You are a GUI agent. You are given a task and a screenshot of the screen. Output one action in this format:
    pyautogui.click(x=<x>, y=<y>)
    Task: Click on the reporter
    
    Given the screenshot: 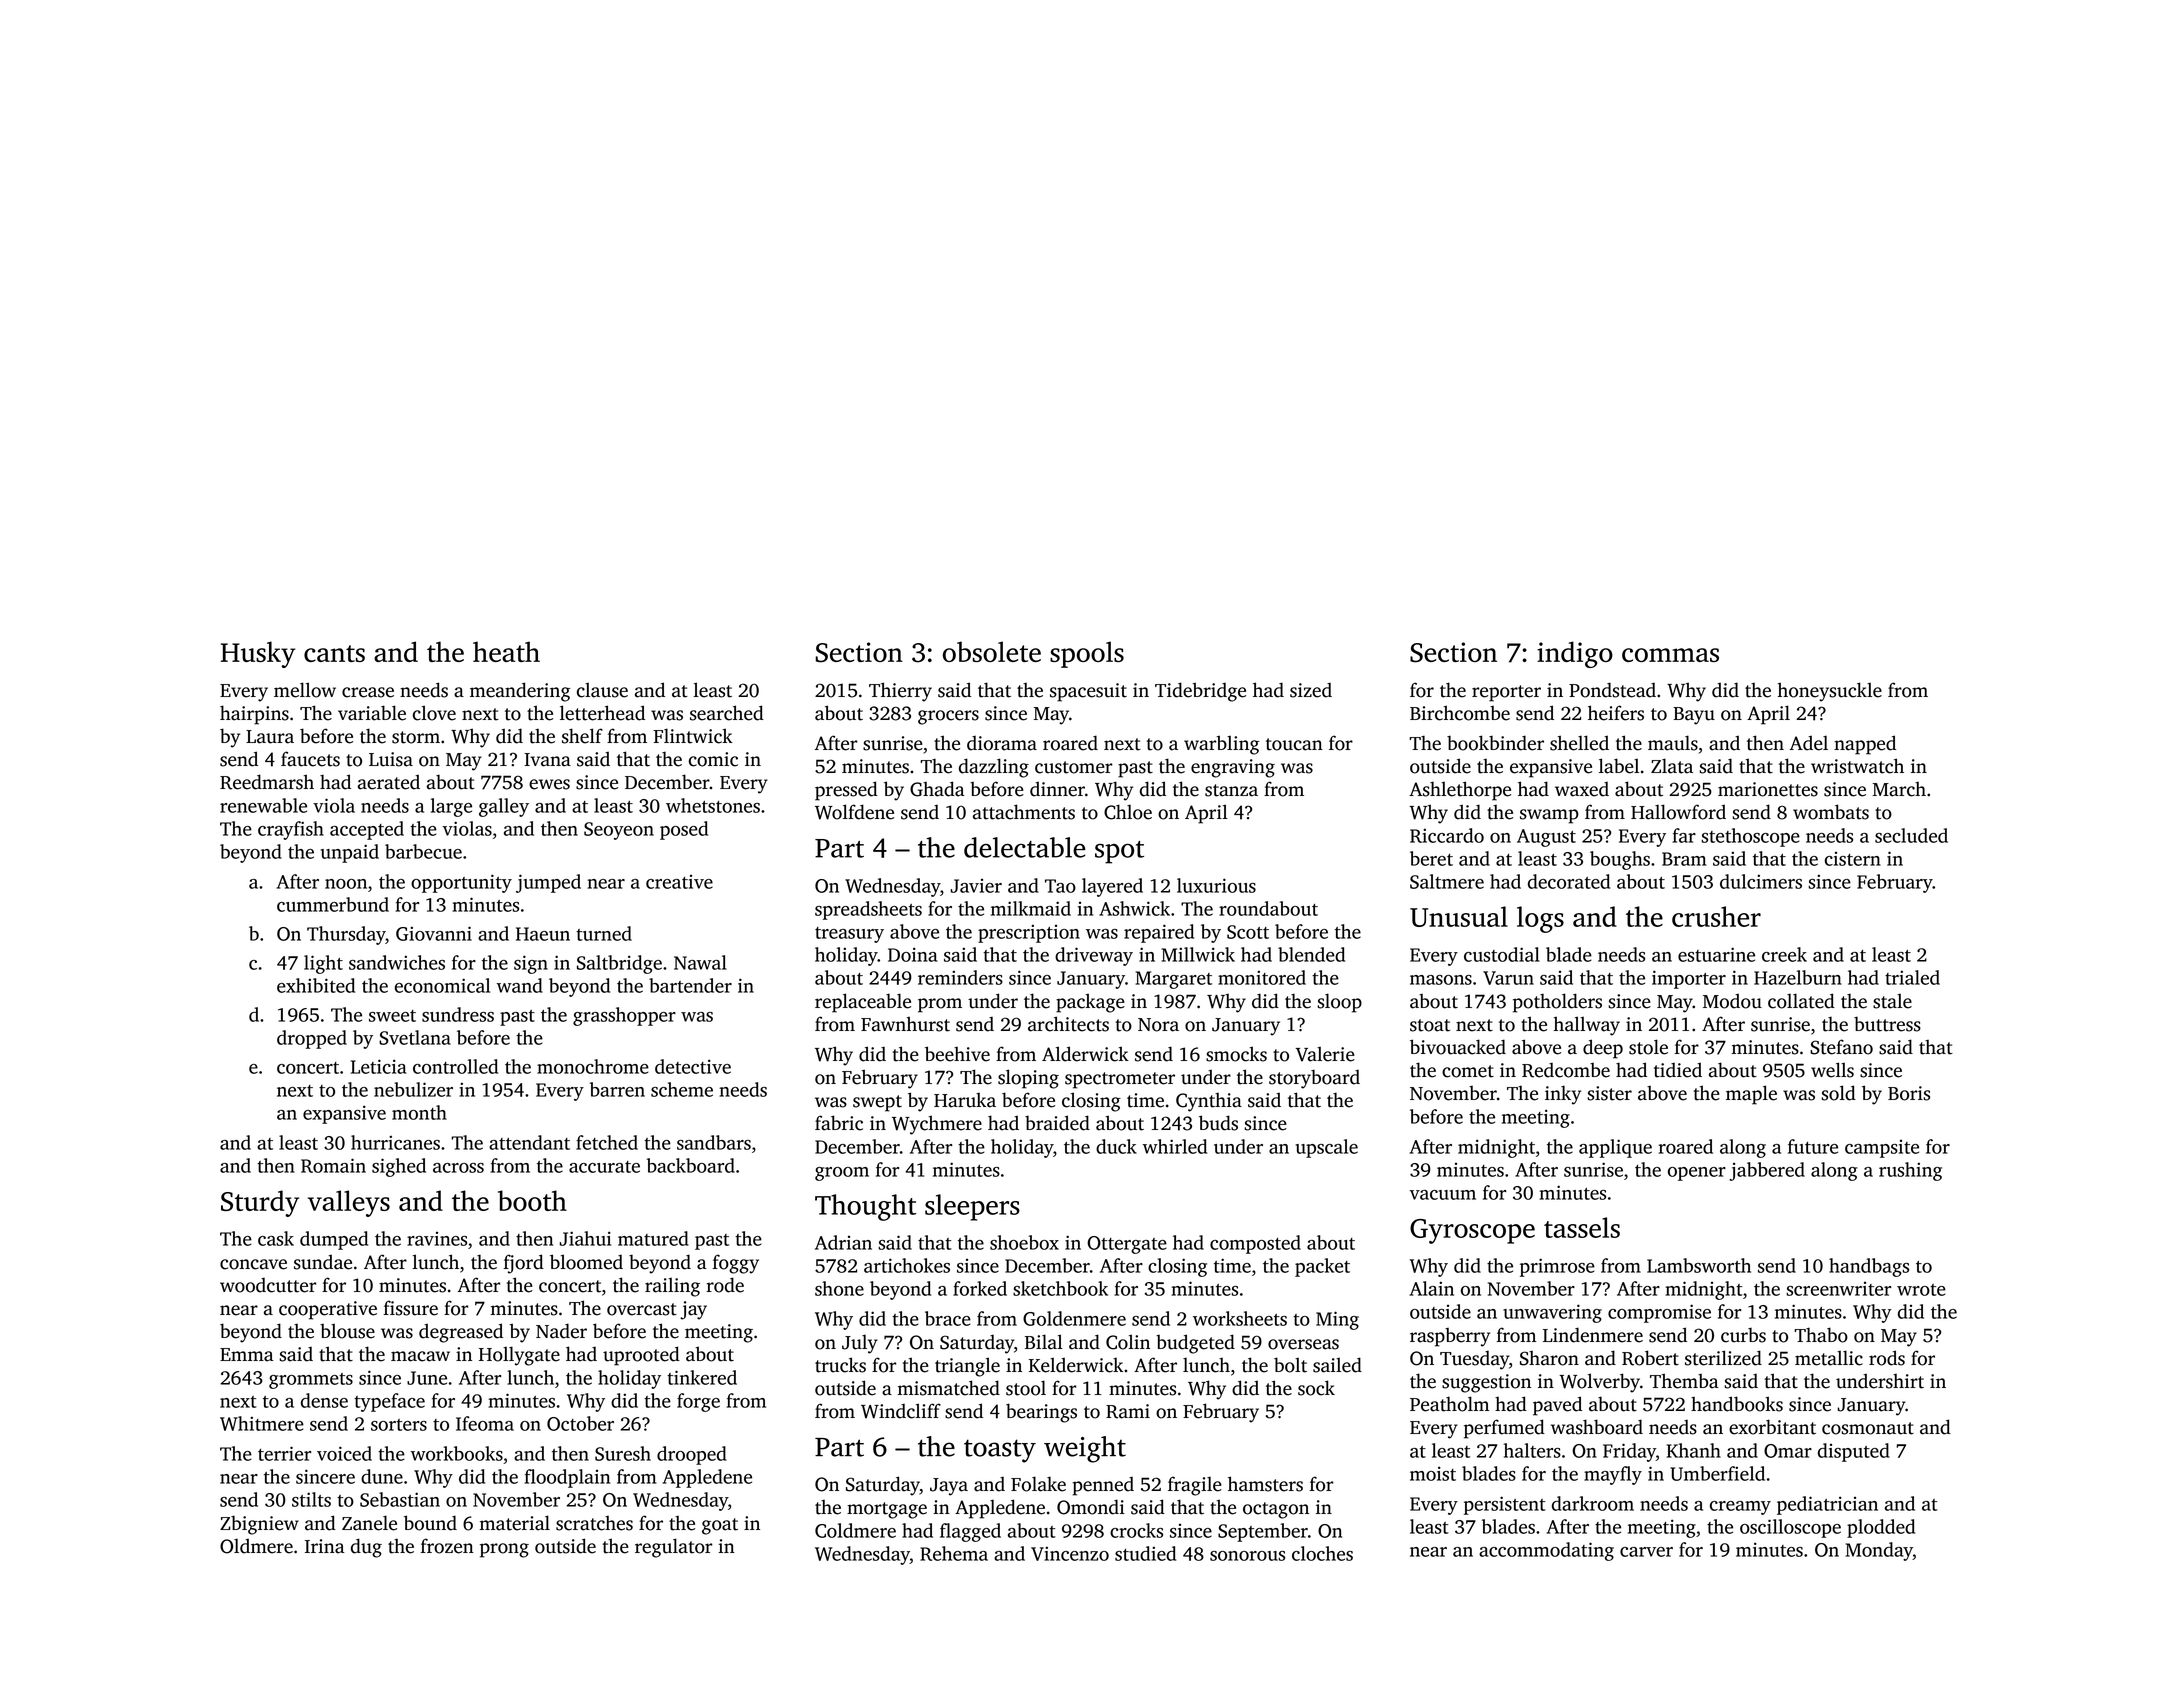 What is the action you would take?
    pyautogui.click(x=1506, y=693)
